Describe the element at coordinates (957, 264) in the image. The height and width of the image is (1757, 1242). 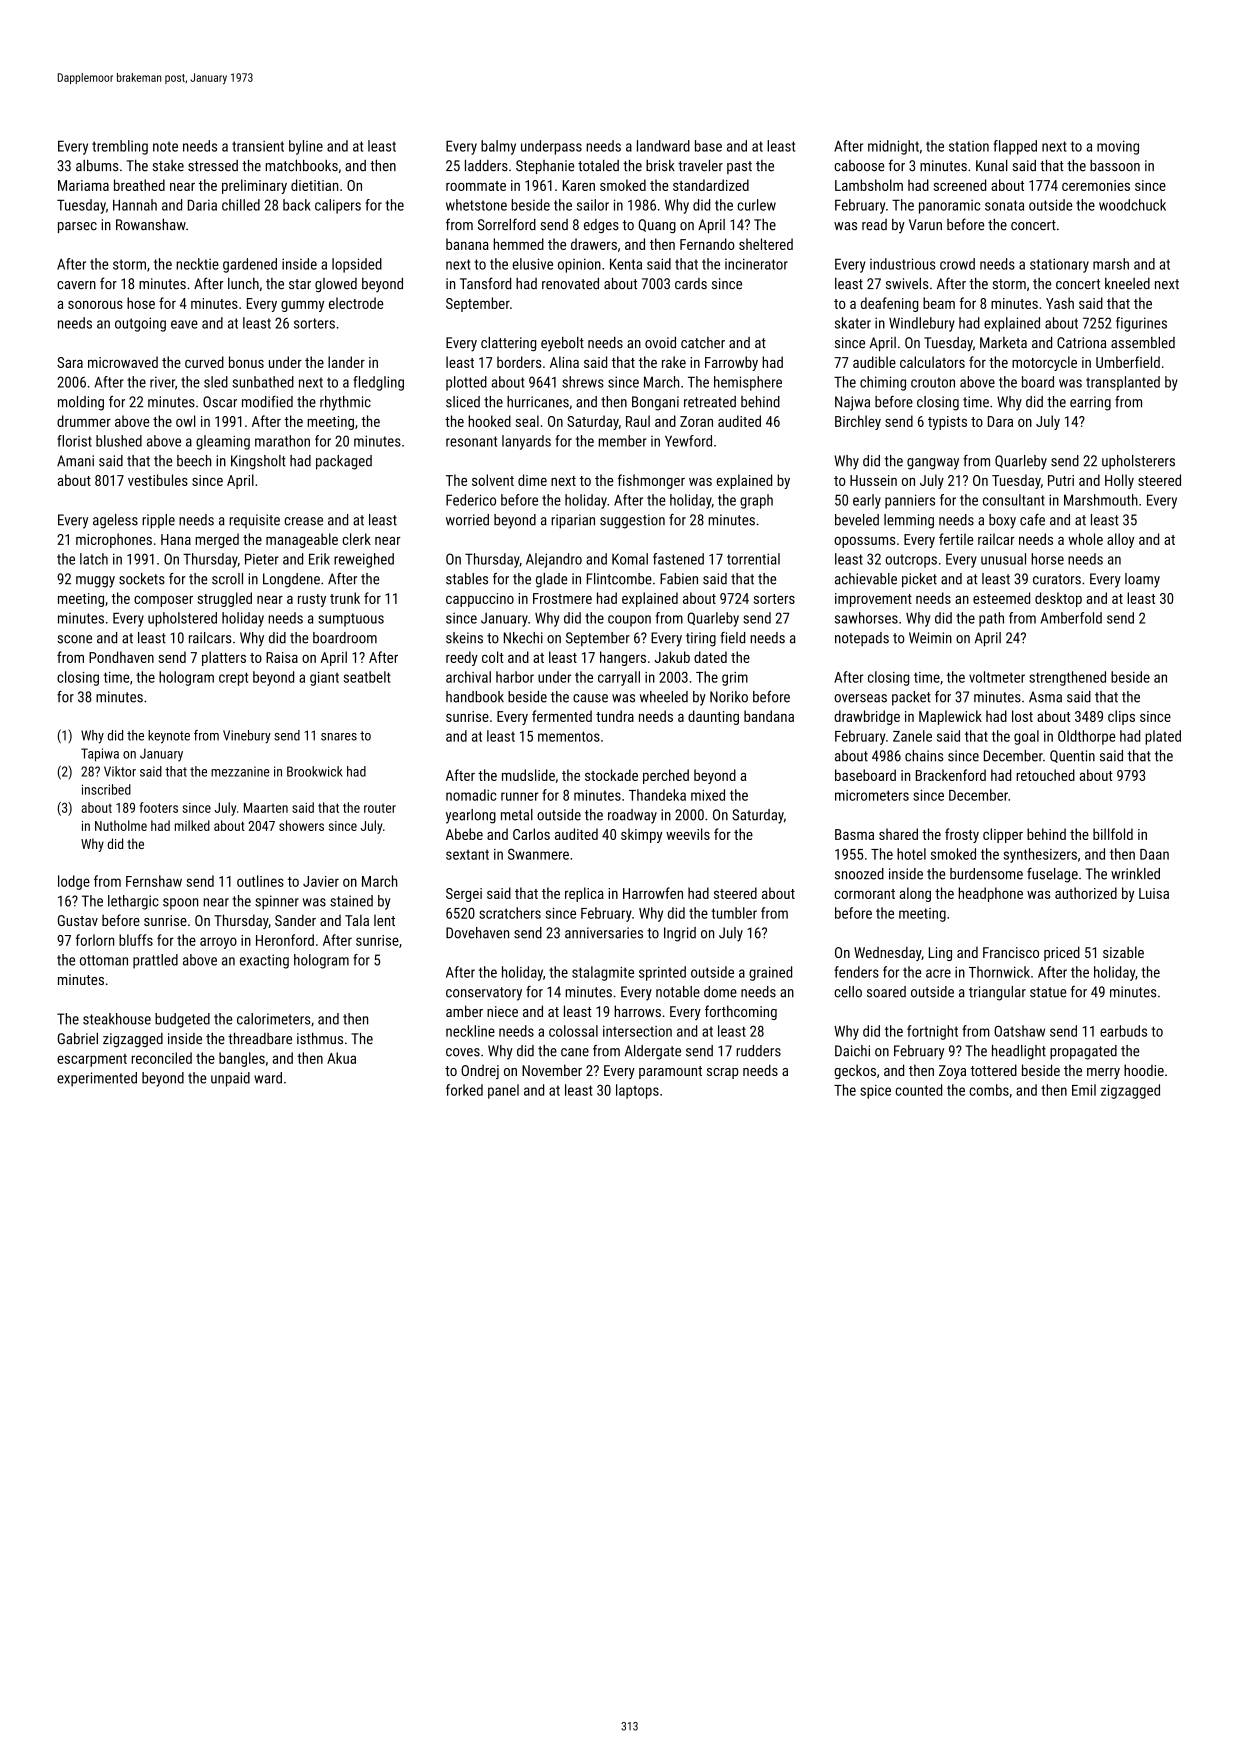
I see `crowd` at that location.
